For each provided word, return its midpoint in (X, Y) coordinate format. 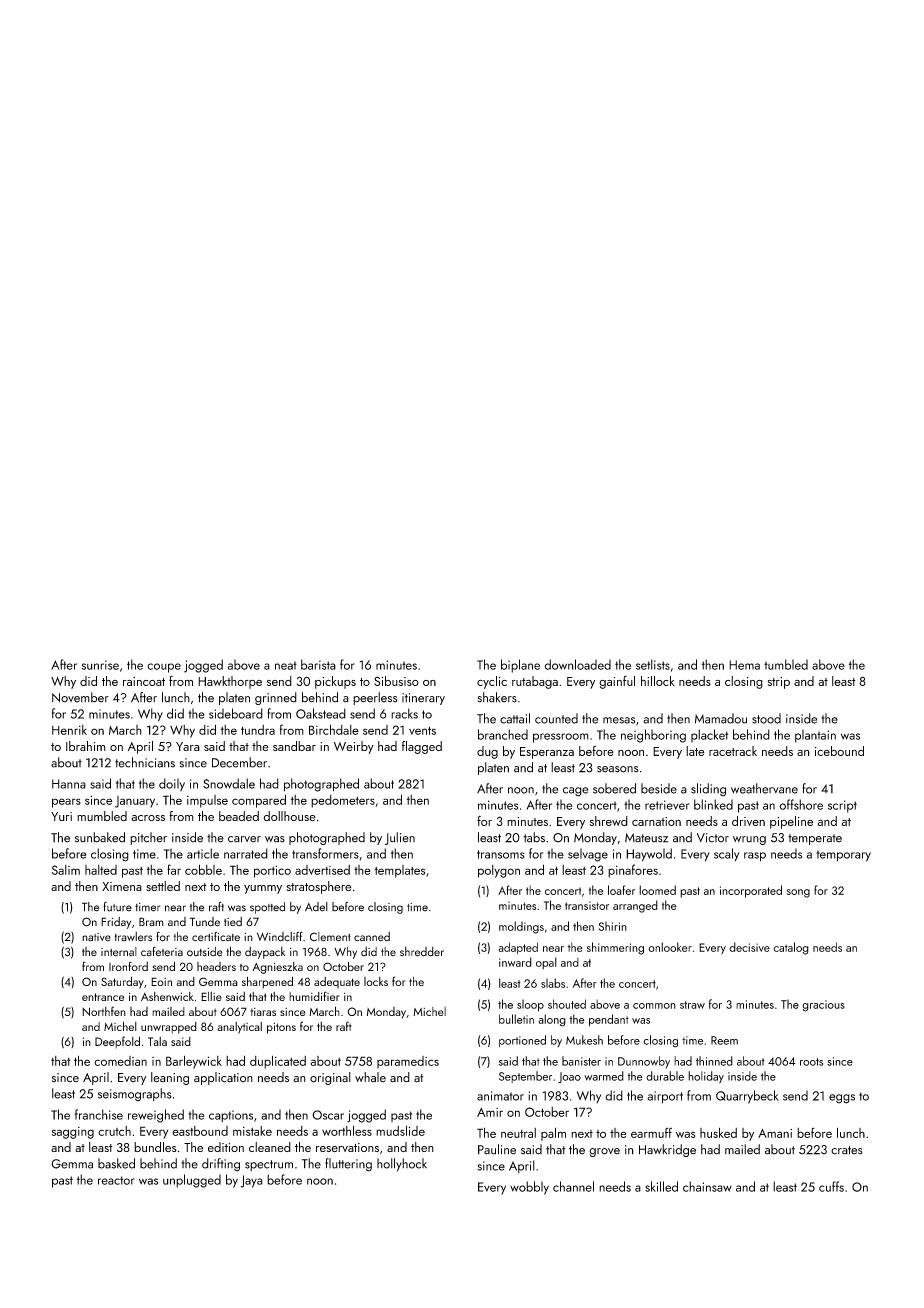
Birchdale (334, 729)
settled (163, 886)
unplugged (192, 1181)
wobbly (529, 1188)
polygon (499, 871)
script (842, 806)
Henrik (69, 730)
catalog (791, 948)
